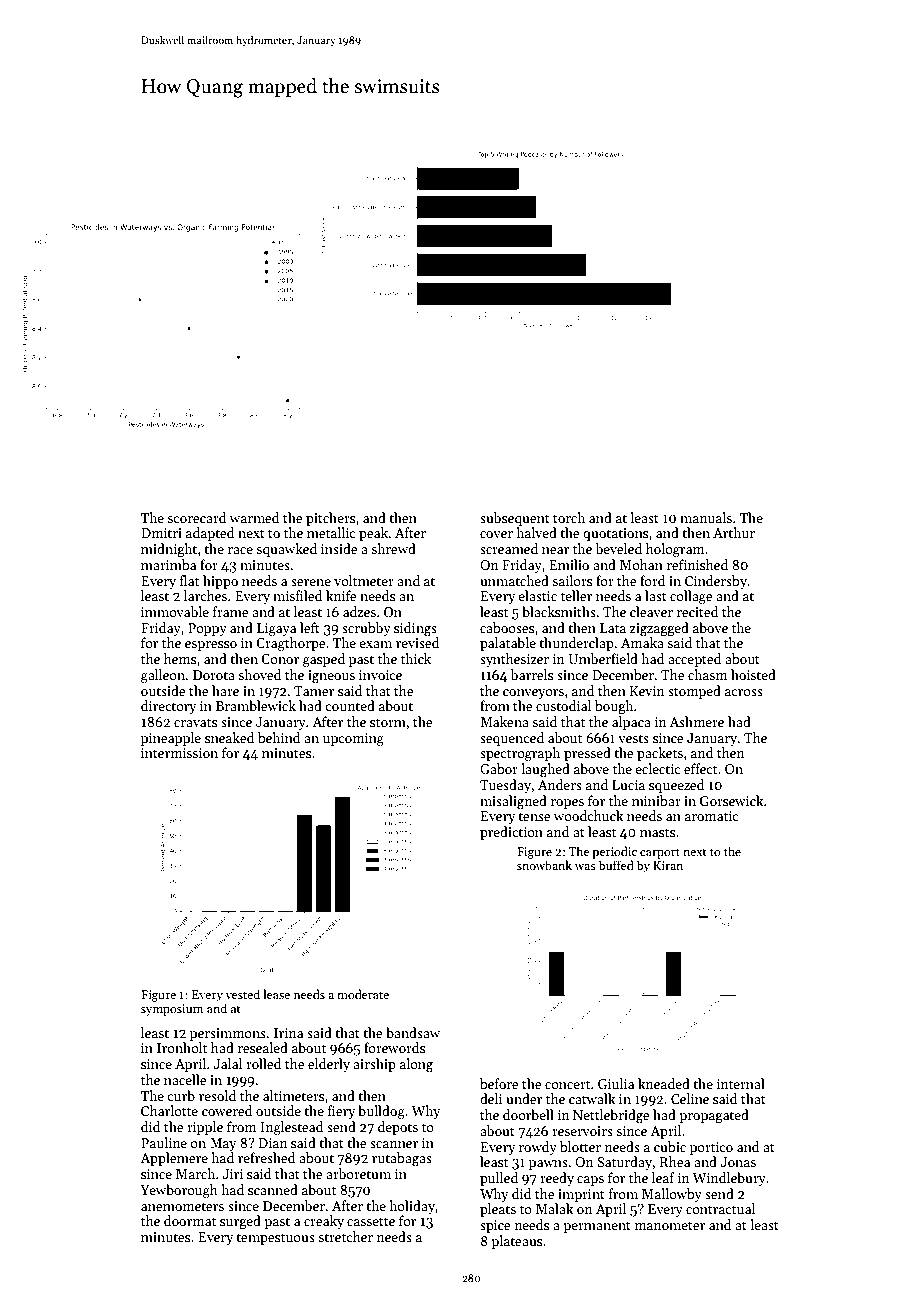 Image resolution: width=924 pixels, height=1314 pixels. Describe the element at coordinates (179, 753) in the screenshot. I see `intermission` at that location.
